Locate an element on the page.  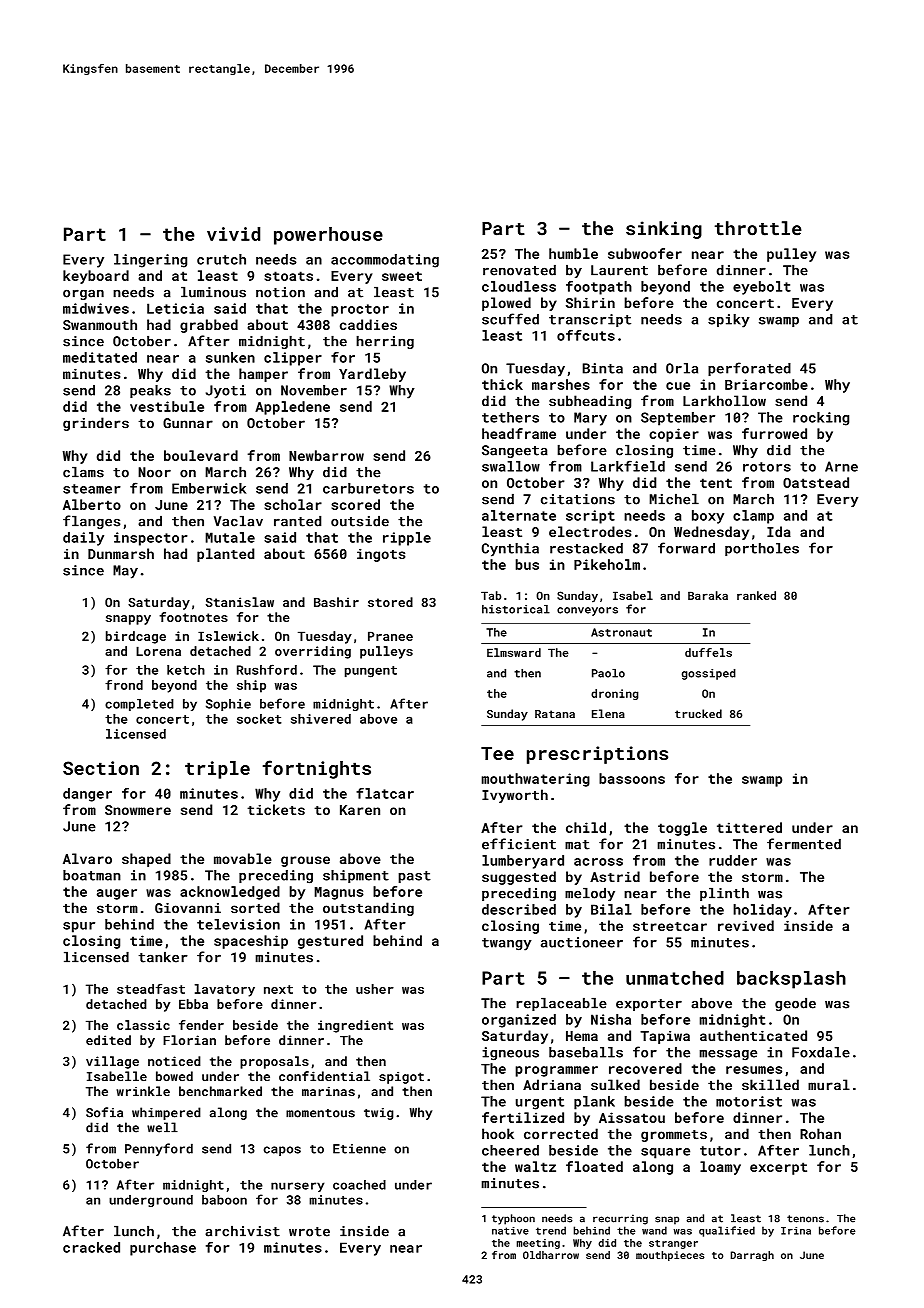
throttle is located at coordinates (758, 228).
